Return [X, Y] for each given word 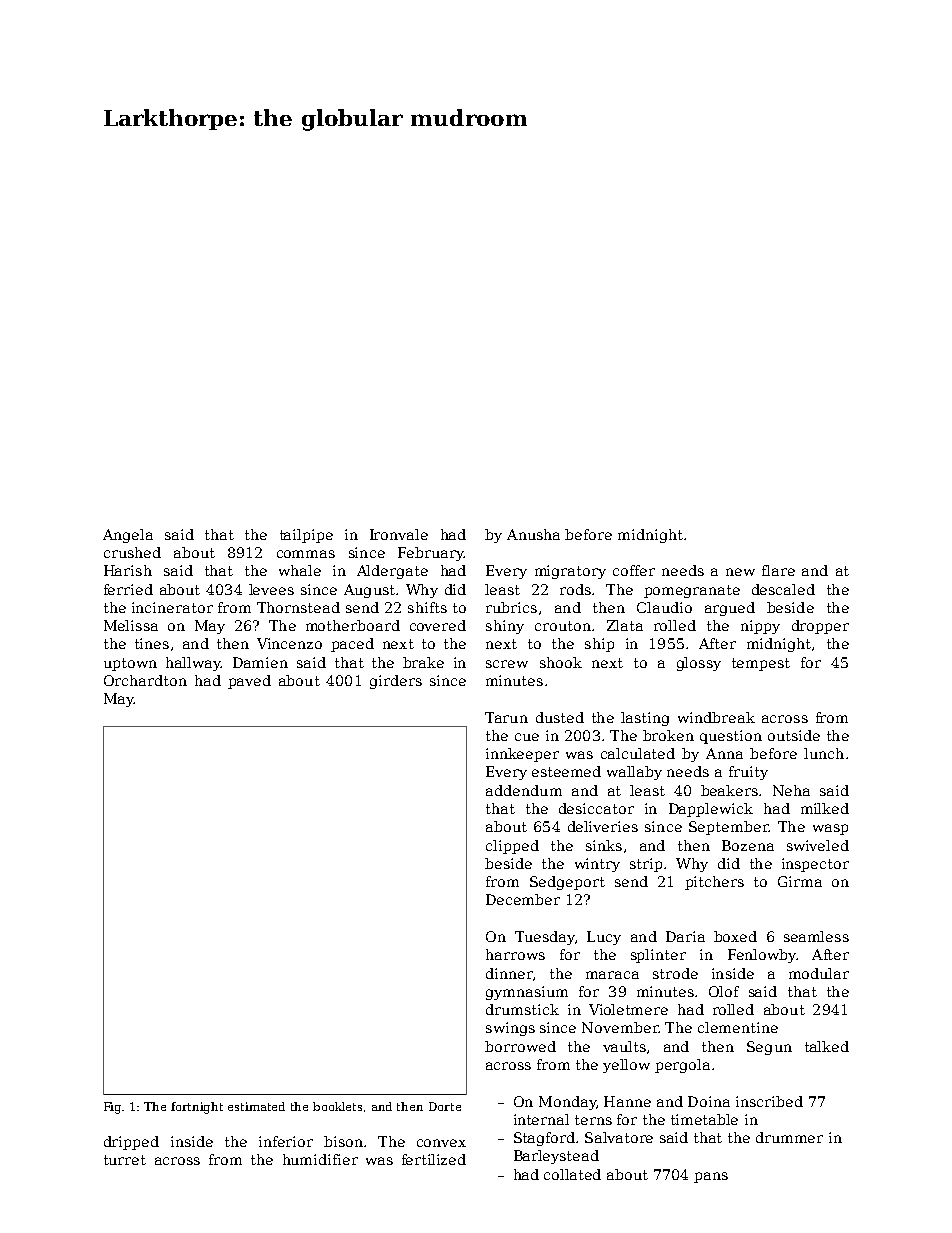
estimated [256, 1106]
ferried [128, 589]
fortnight [197, 1108]
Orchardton [145, 680]
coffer [634, 570]
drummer [789, 1137]
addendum [524, 790]
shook [561, 662]
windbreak [716, 717]
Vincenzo [289, 643]
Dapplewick [711, 810]
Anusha [533, 534]
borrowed [520, 1046]
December [523, 899]
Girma [800, 881]
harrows [515, 954]
